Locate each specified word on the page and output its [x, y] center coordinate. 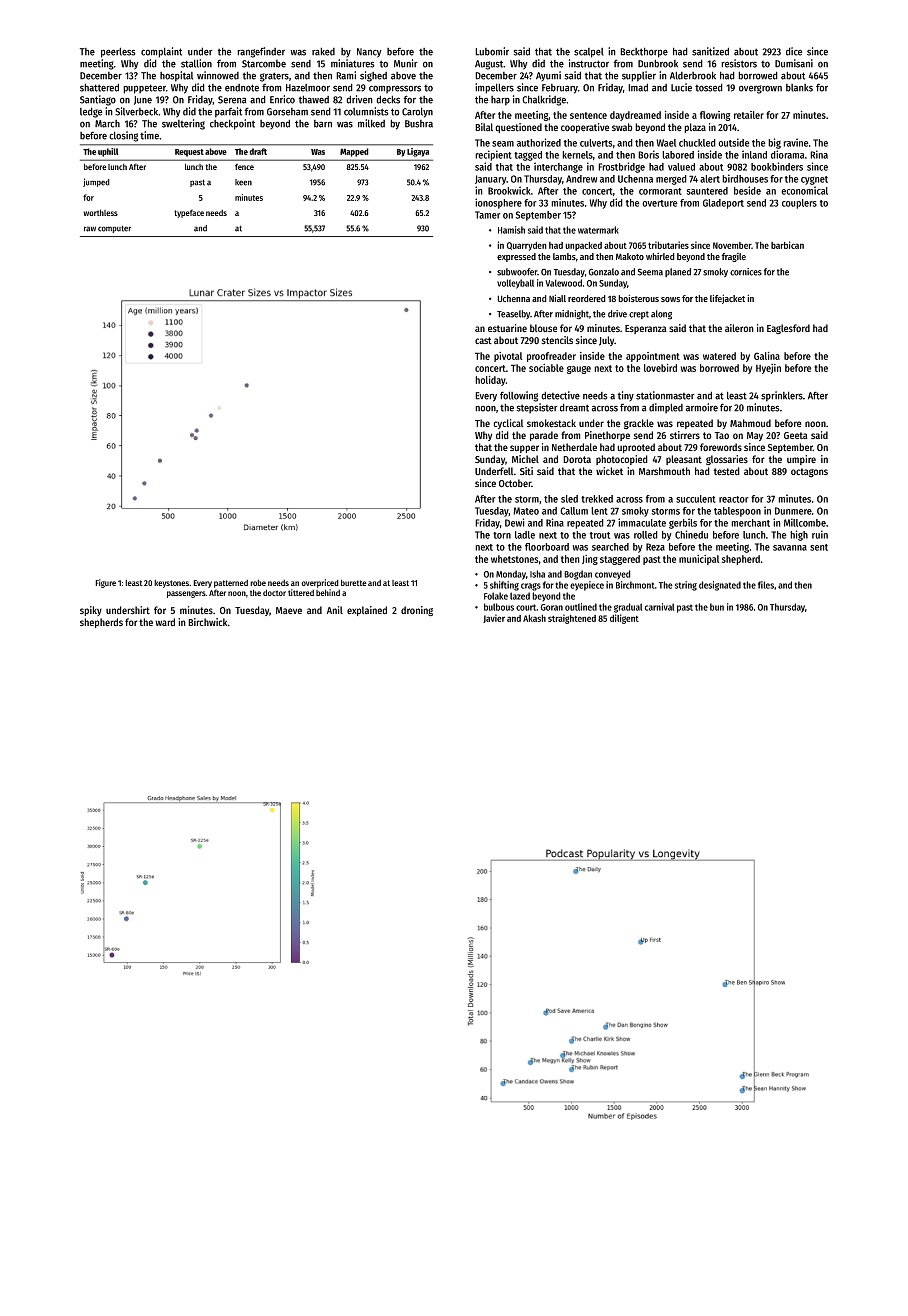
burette [354, 582]
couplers [799, 204]
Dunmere [793, 511]
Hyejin [768, 369]
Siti [526, 471]
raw [90, 229]
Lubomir [492, 51]
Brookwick [509, 190]
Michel [525, 459]
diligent [624, 619]
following [519, 396]
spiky [91, 611]
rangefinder [261, 52]
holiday [490, 381]
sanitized [710, 51]
